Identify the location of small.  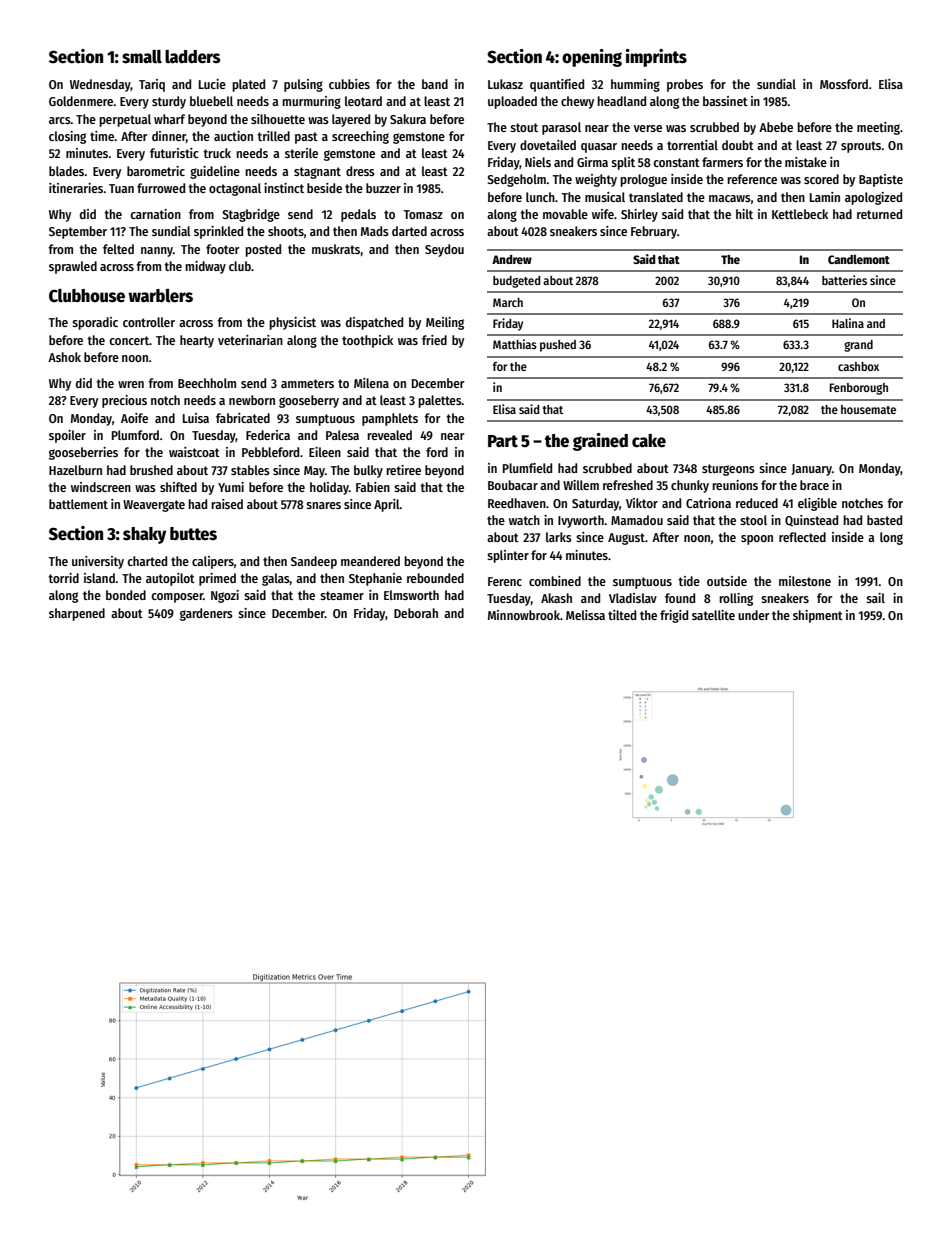
(142, 57).
